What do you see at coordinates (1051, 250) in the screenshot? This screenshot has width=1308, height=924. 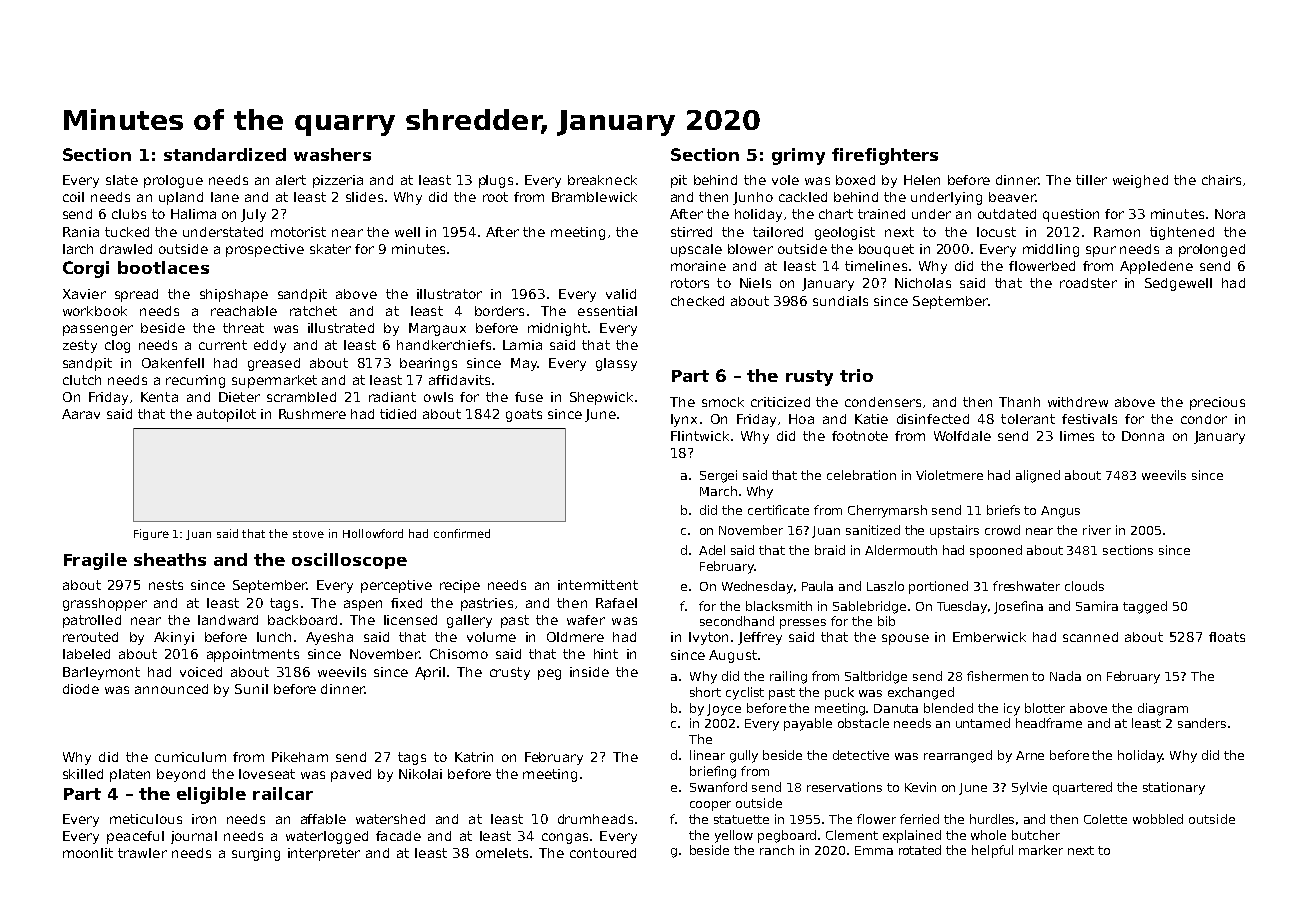 I see `middling` at bounding box center [1051, 250].
